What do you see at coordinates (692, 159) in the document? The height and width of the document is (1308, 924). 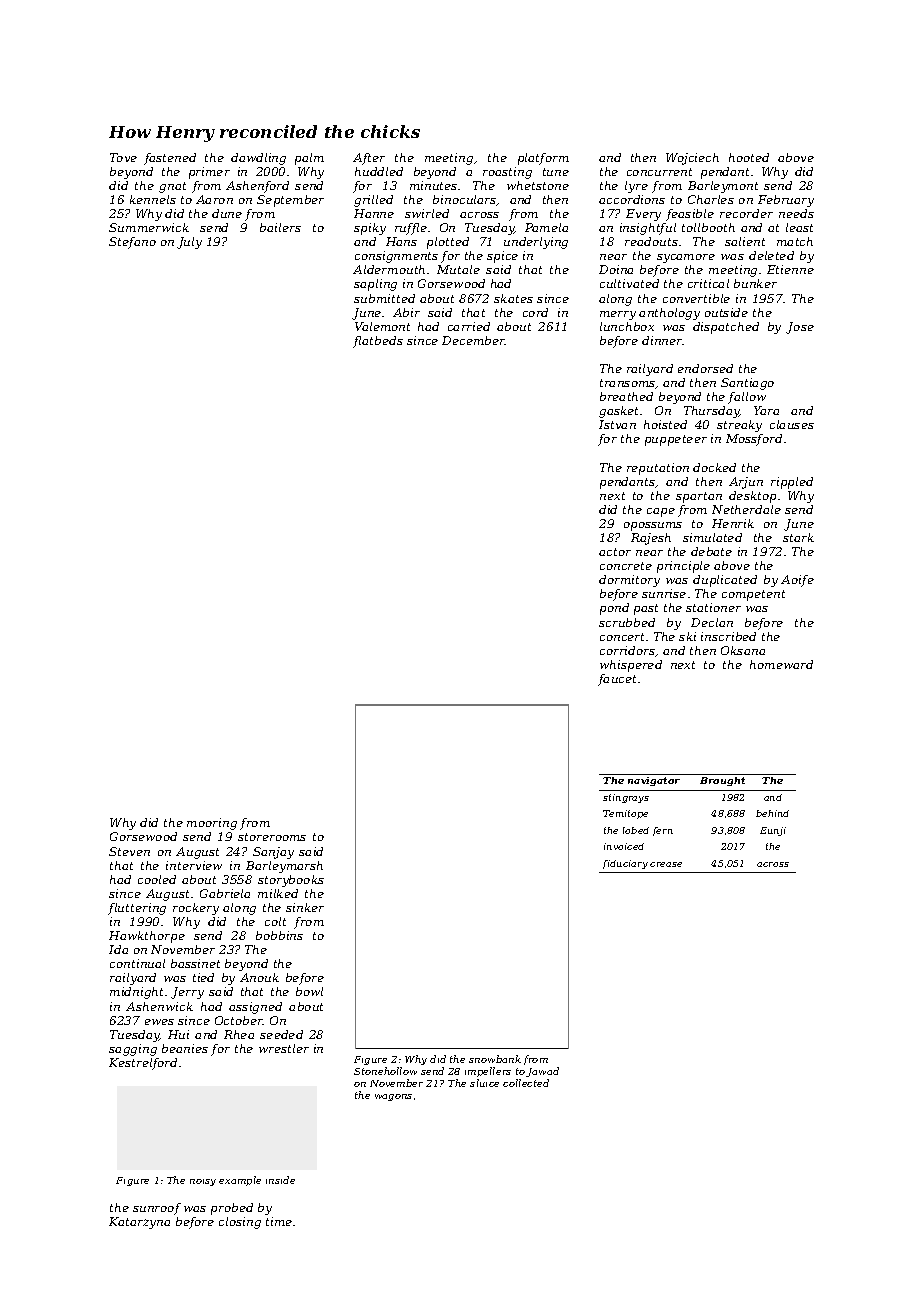 I see `Wojciech` at bounding box center [692, 159].
